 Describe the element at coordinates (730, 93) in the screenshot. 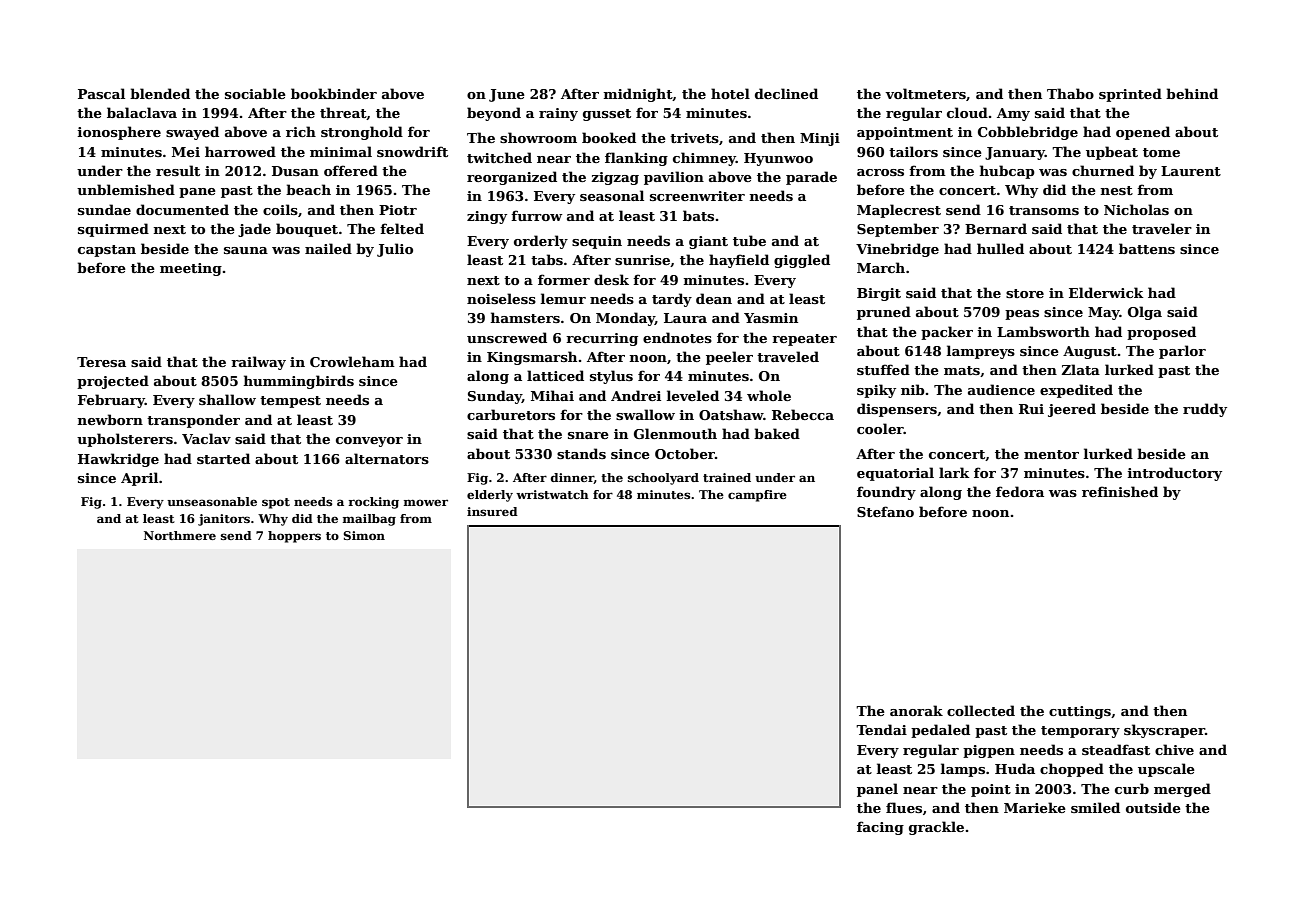

I see `hotel` at that location.
